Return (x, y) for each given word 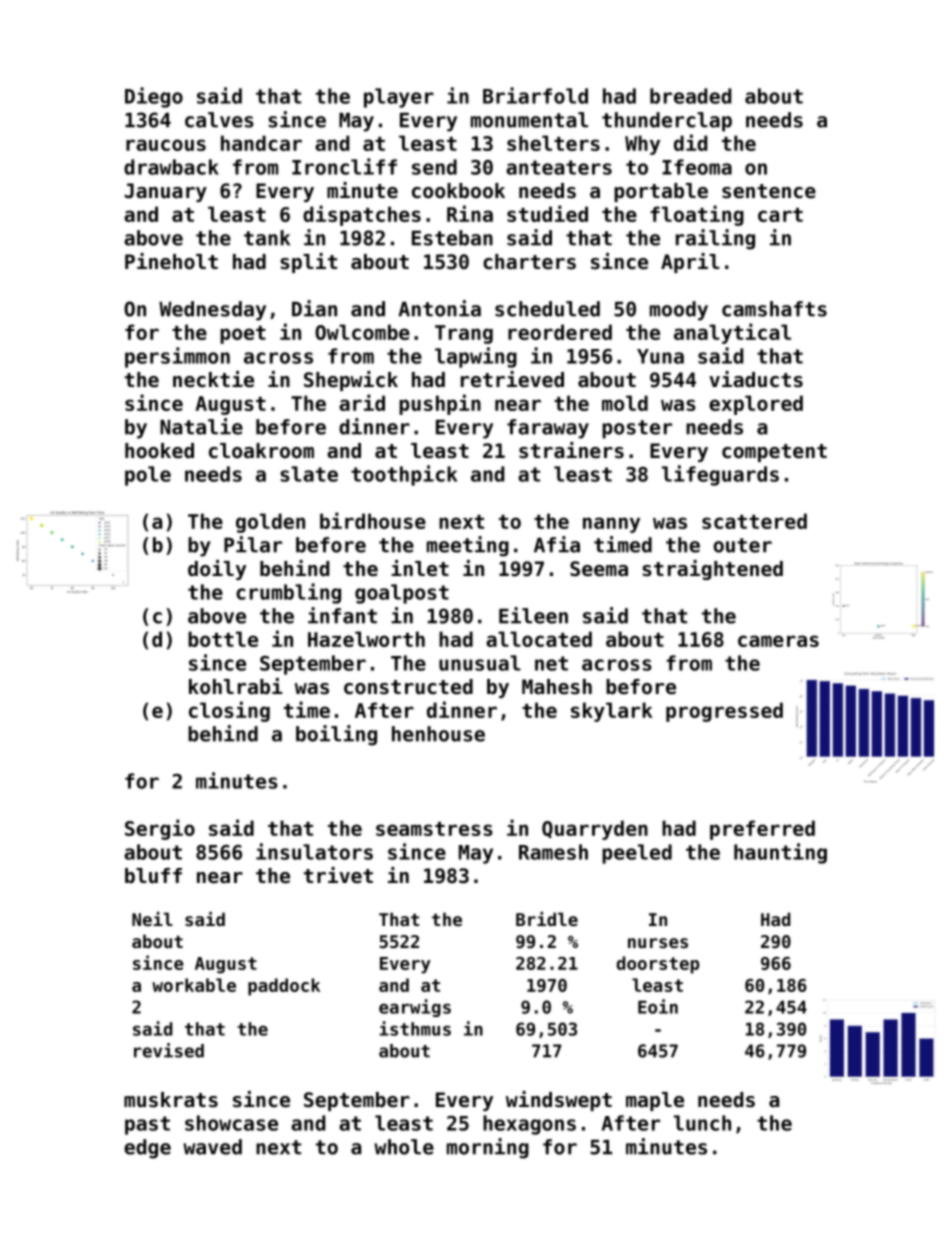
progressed (724, 712)
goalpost (402, 594)
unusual (480, 663)
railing (715, 239)
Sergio (160, 829)
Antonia (440, 308)
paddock (284, 987)
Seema (599, 569)
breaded (690, 96)
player (399, 98)
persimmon (177, 357)
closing (229, 711)
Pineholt (171, 261)
